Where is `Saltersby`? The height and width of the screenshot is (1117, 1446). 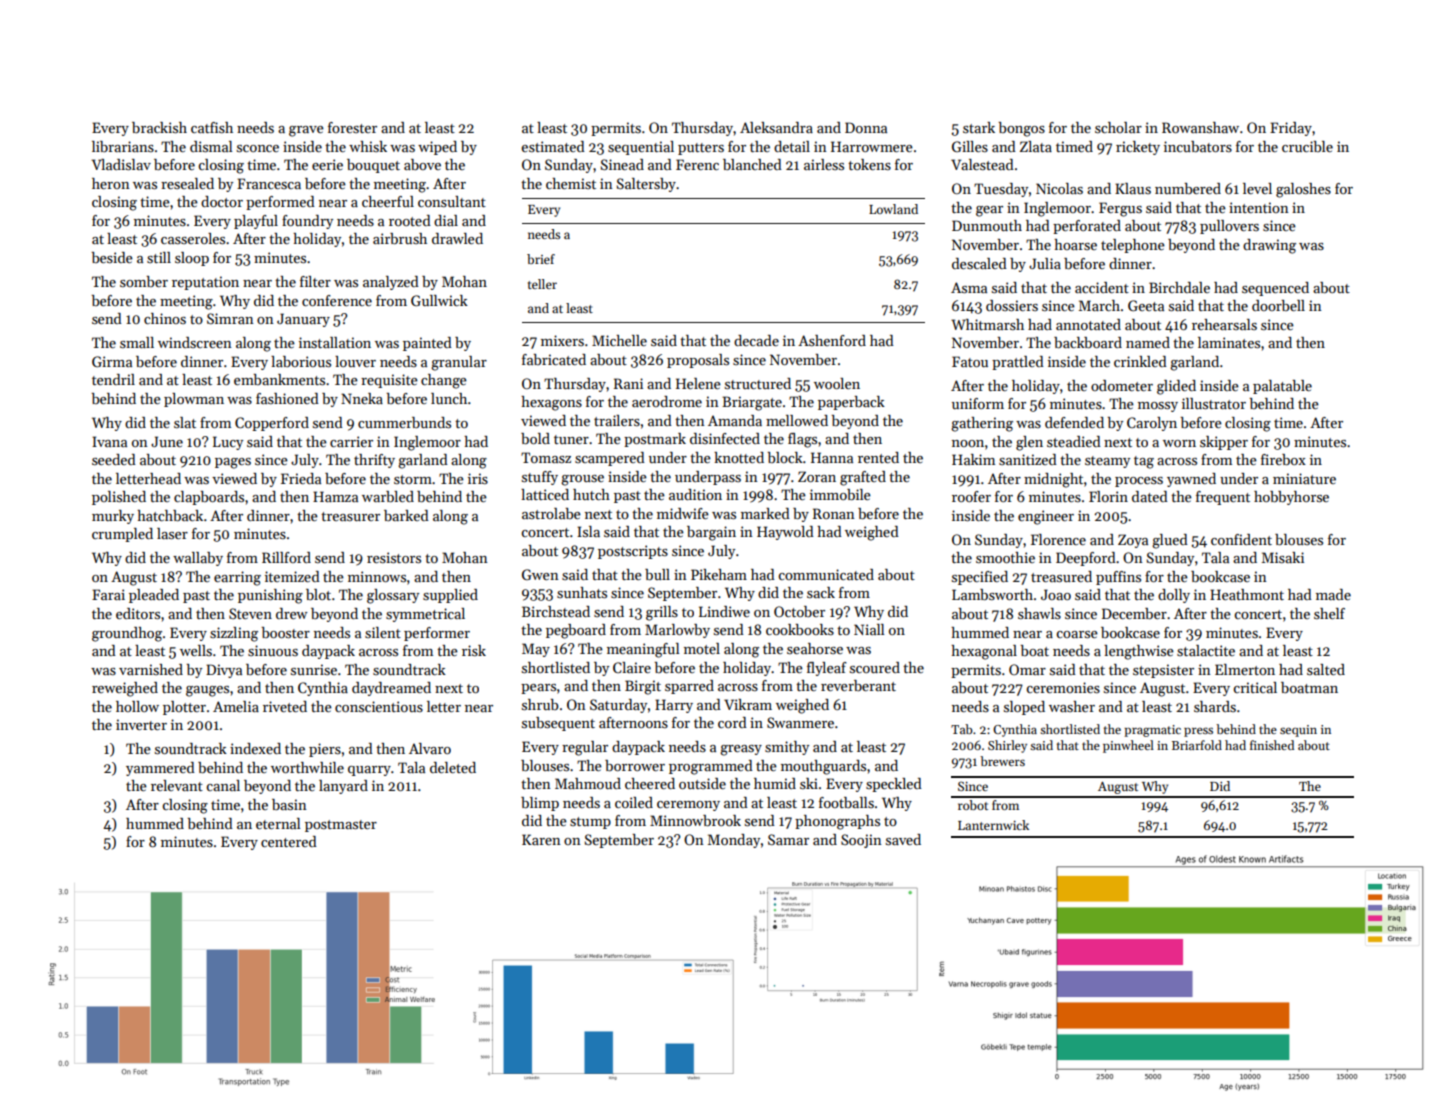 Saltersby is located at coordinates (646, 185).
